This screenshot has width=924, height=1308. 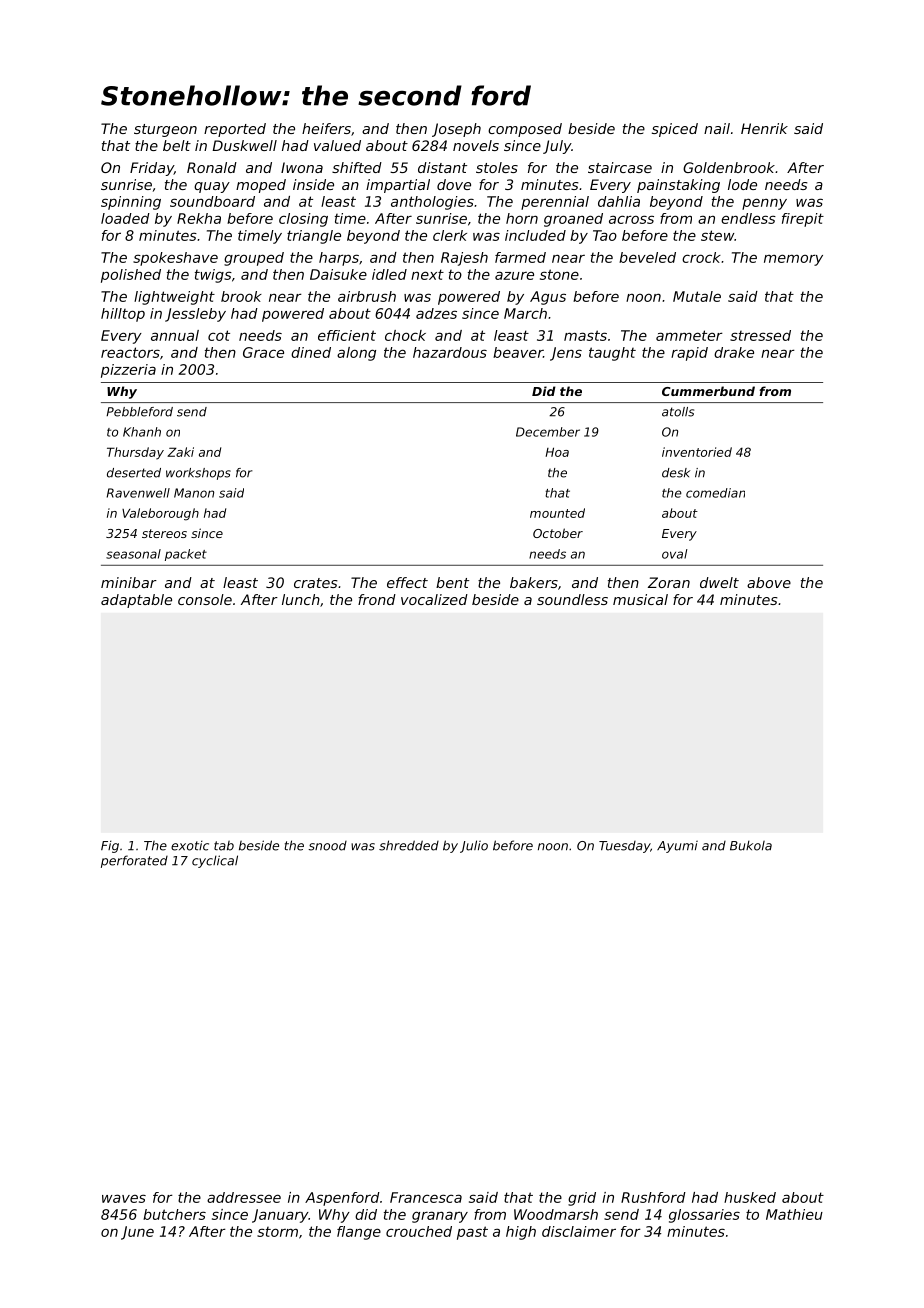 I want to click on snood, so click(x=327, y=846).
